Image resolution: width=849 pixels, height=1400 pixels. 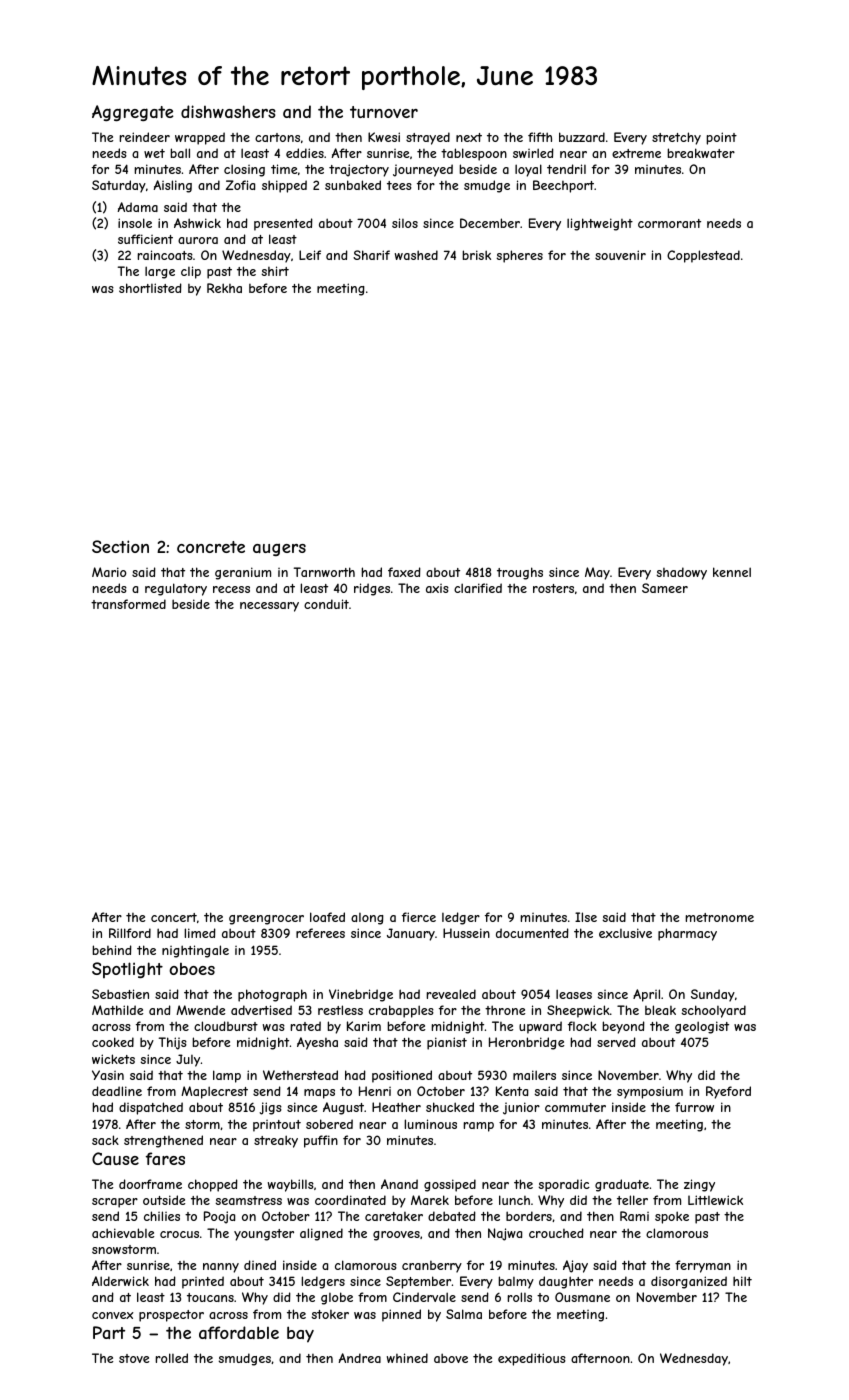 I want to click on Ilse, so click(x=586, y=917).
